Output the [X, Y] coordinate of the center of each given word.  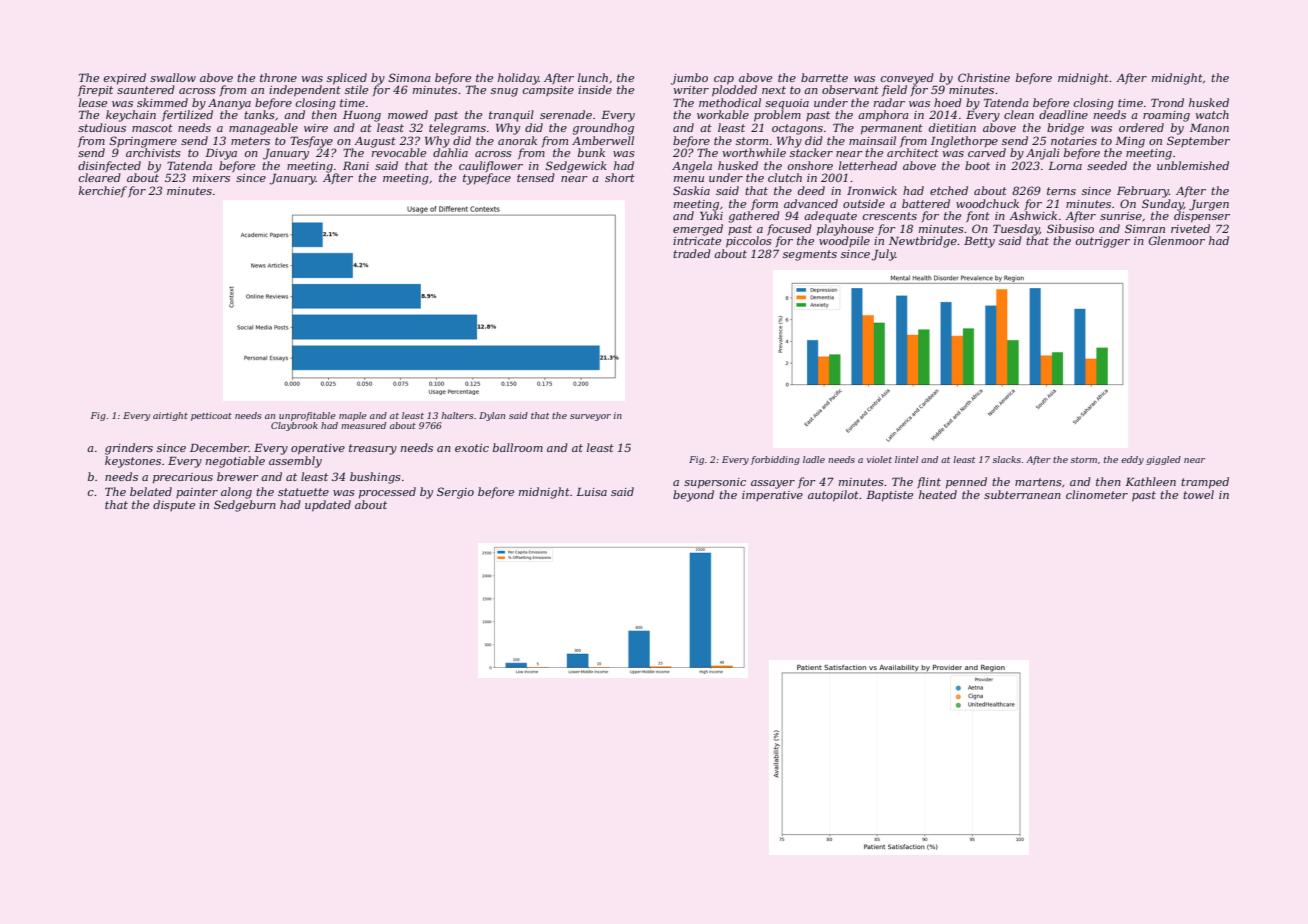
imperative [772, 496]
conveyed [907, 79]
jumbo [689, 79]
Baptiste [889, 496]
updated [328, 506]
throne [278, 77]
